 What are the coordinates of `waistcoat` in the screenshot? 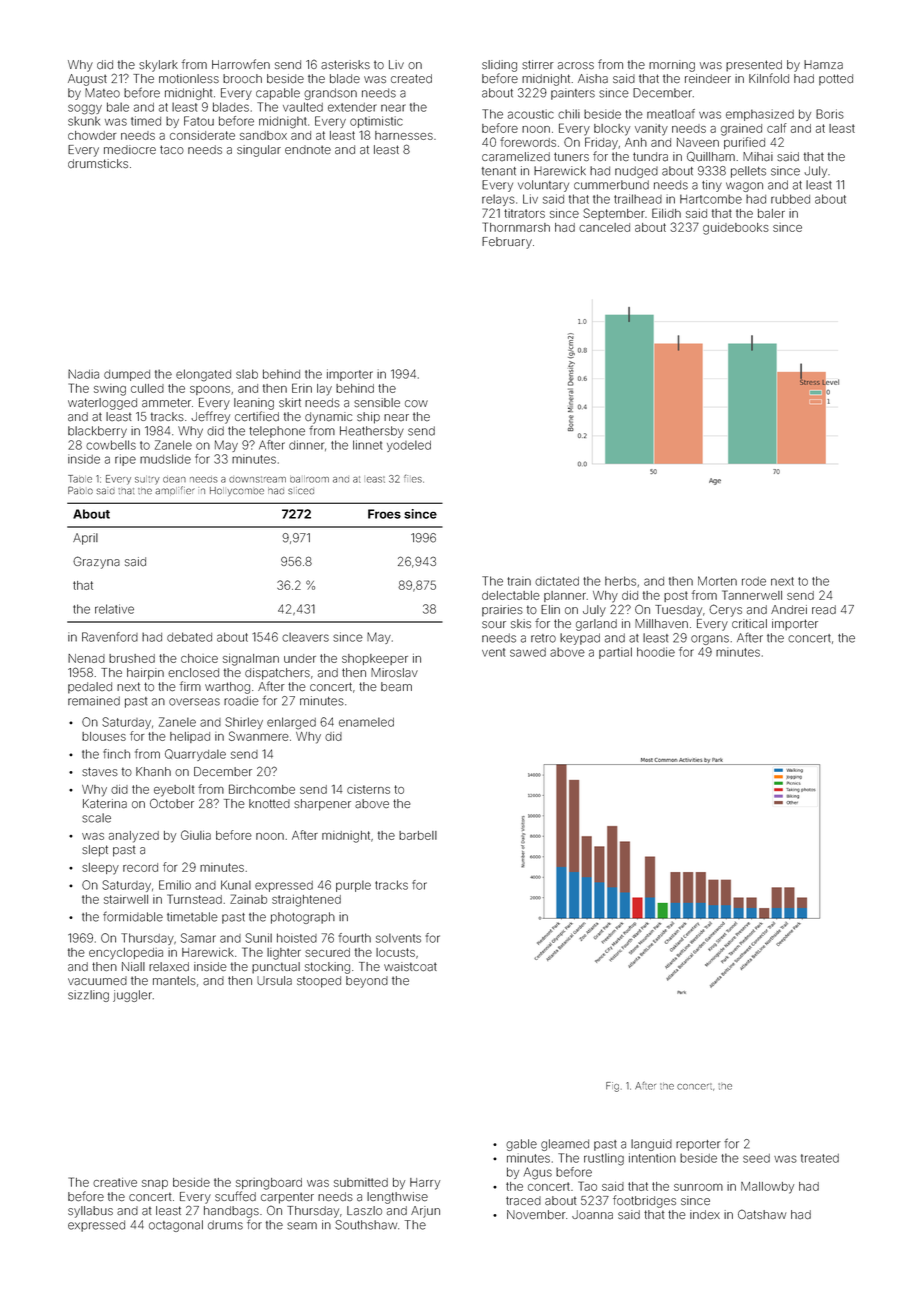 It's located at (410, 967).
